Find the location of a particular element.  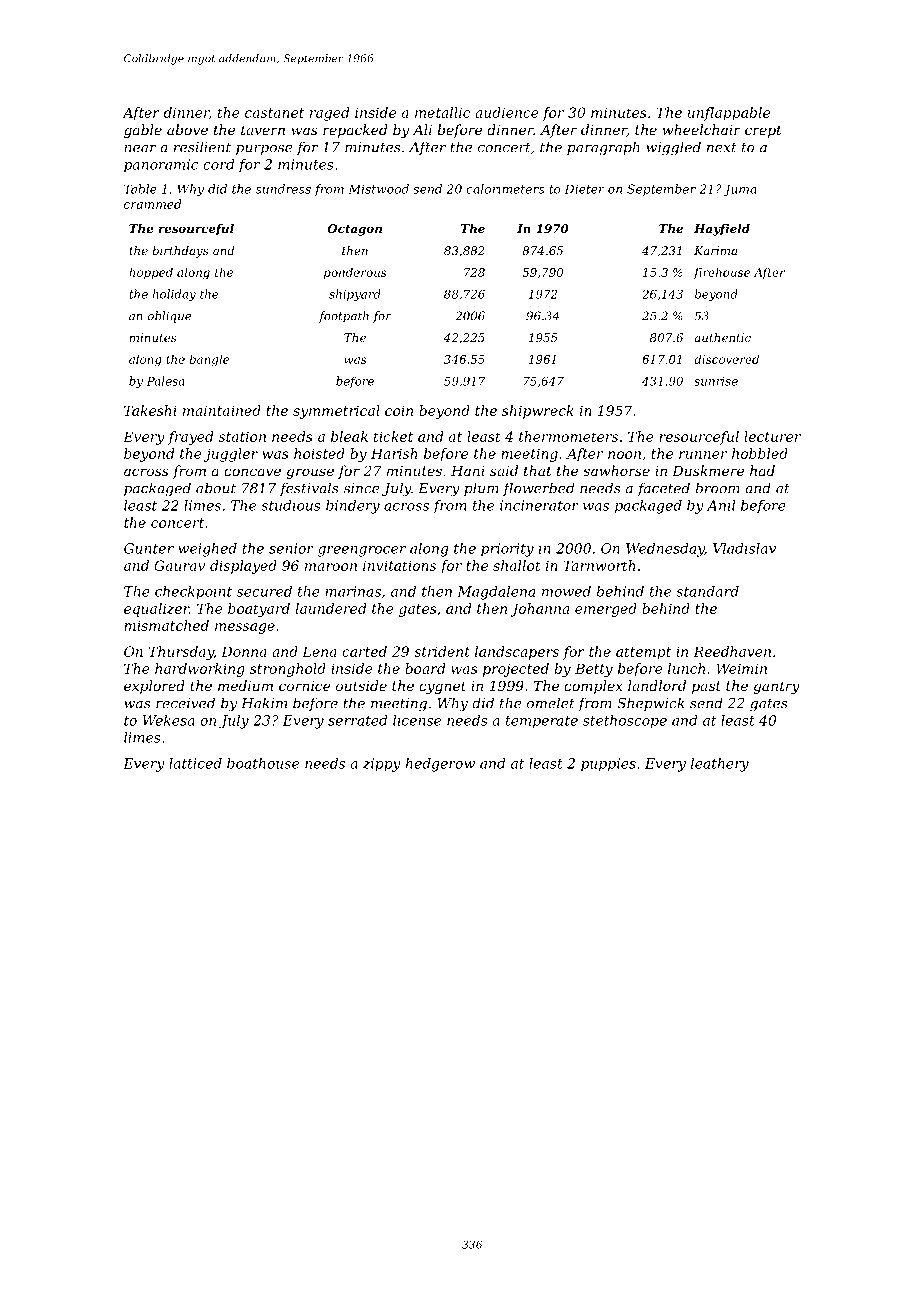

calorimeters is located at coordinates (505, 189).
